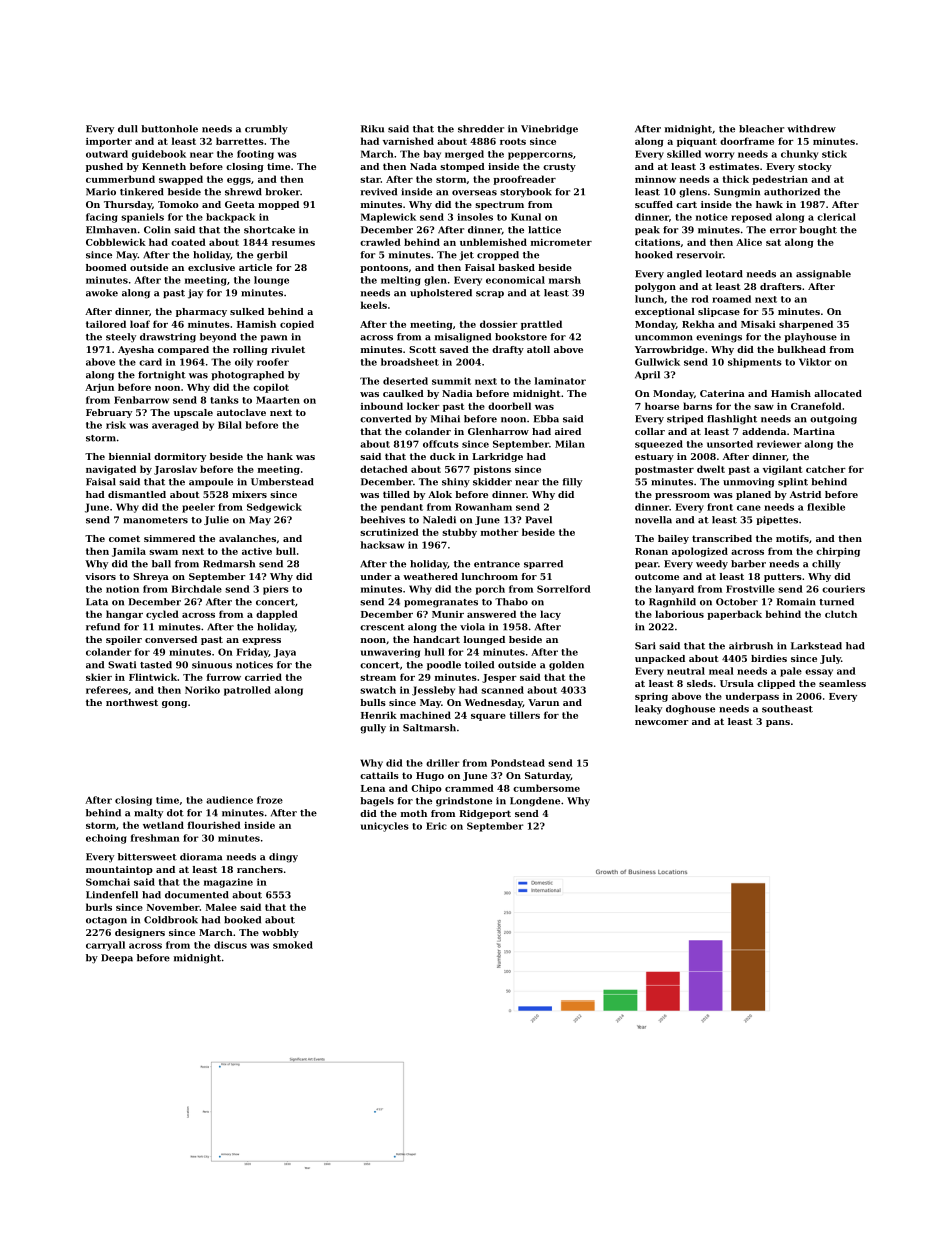  What do you see at coordinates (700, 683) in the page?
I see `sleds` at bounding box center [700, 683].
